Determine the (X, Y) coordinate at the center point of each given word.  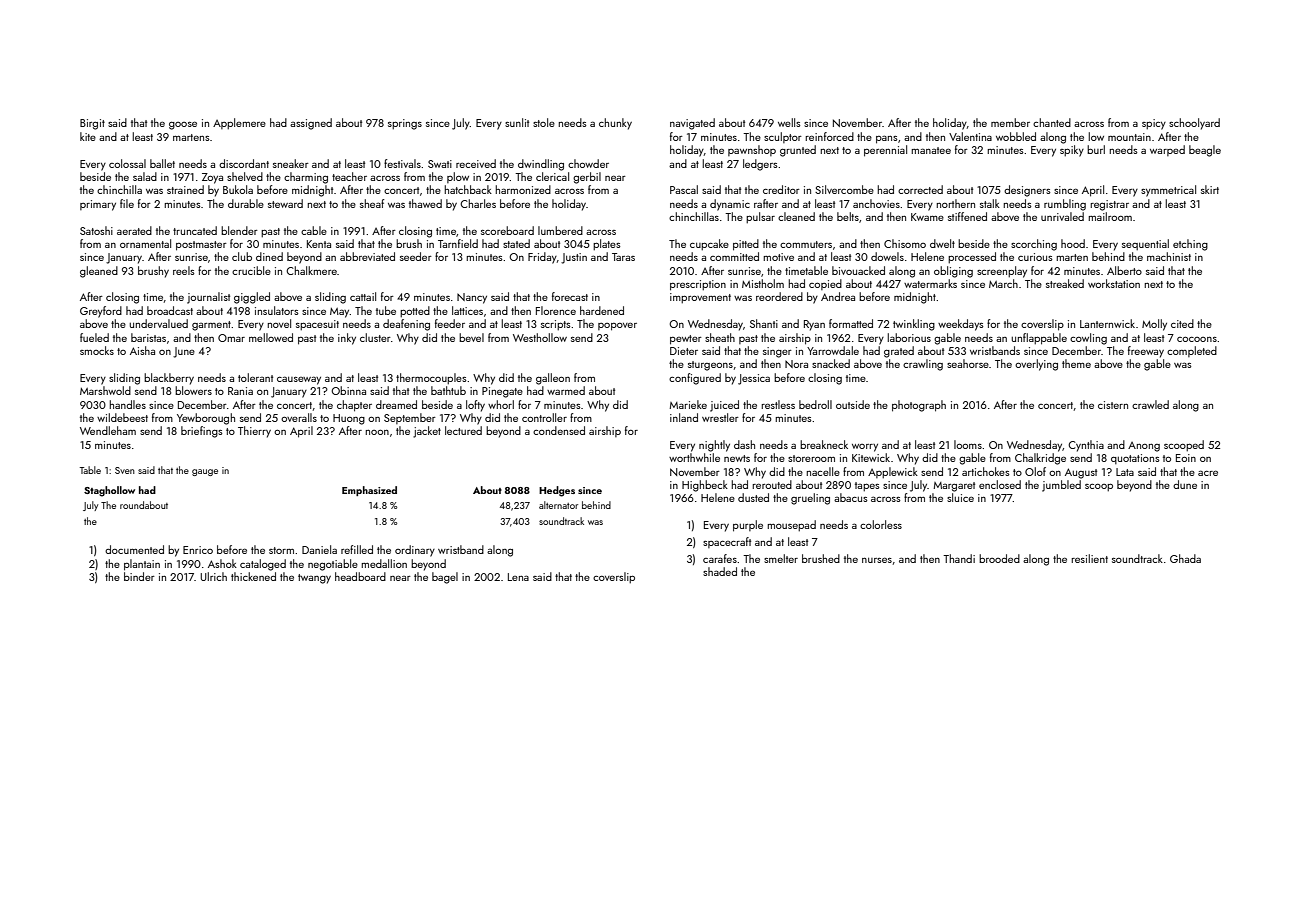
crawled (1150, 404)
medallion (384, 563)
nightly (714, 446)
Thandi (959, 558)
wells (789, 122)
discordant (244, 163)
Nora (796, 364)
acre (1208, 473)
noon (377, 432)
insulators (277, 310)
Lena (518, 577)
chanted (1052, 122)
